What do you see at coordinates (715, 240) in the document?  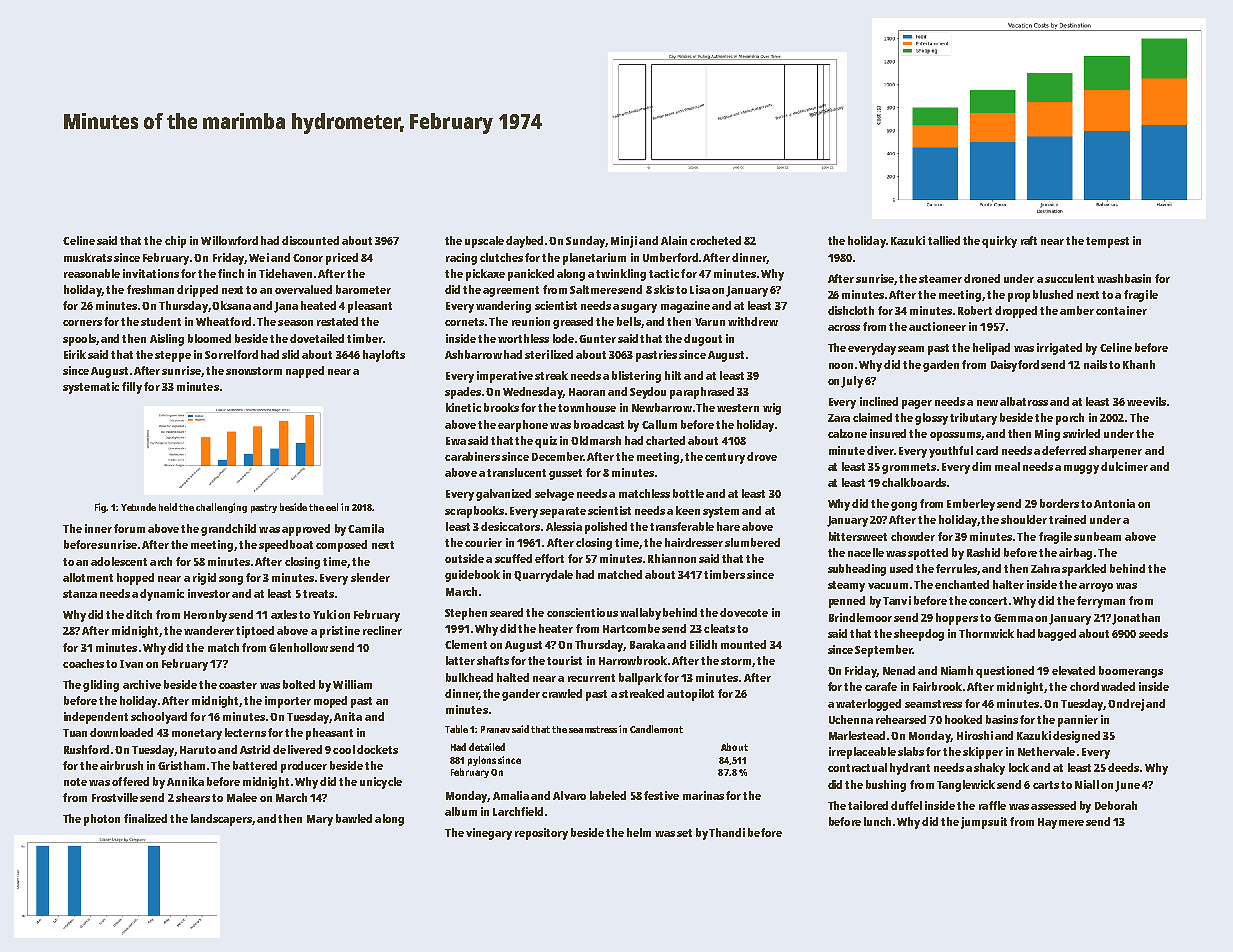 I see `crocheted` at bounding box center [715, 240].
